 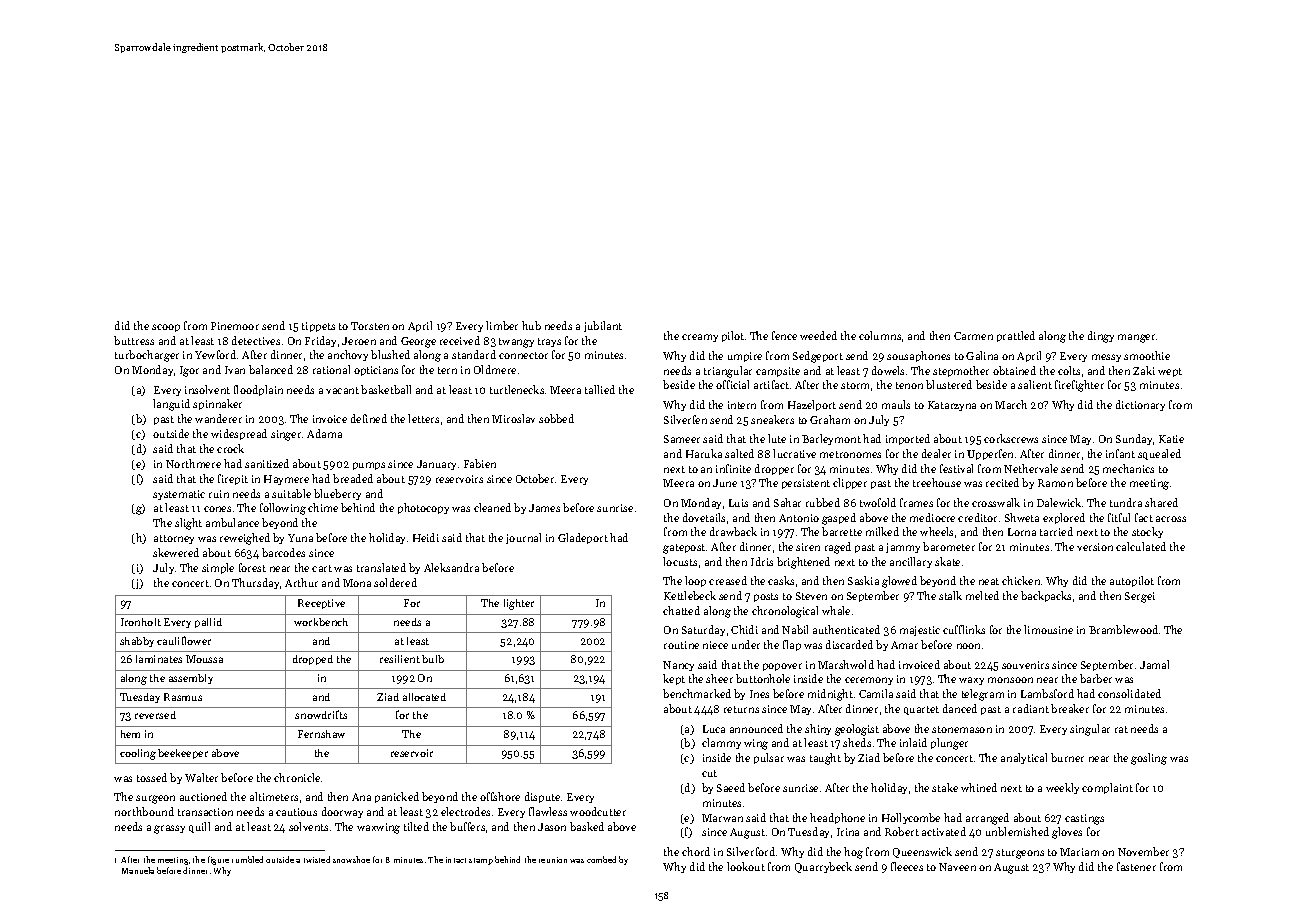 What do you see at coordinates (680, 561) in the screenshot?
I see `locusts` at bounding box center [680, 561].
